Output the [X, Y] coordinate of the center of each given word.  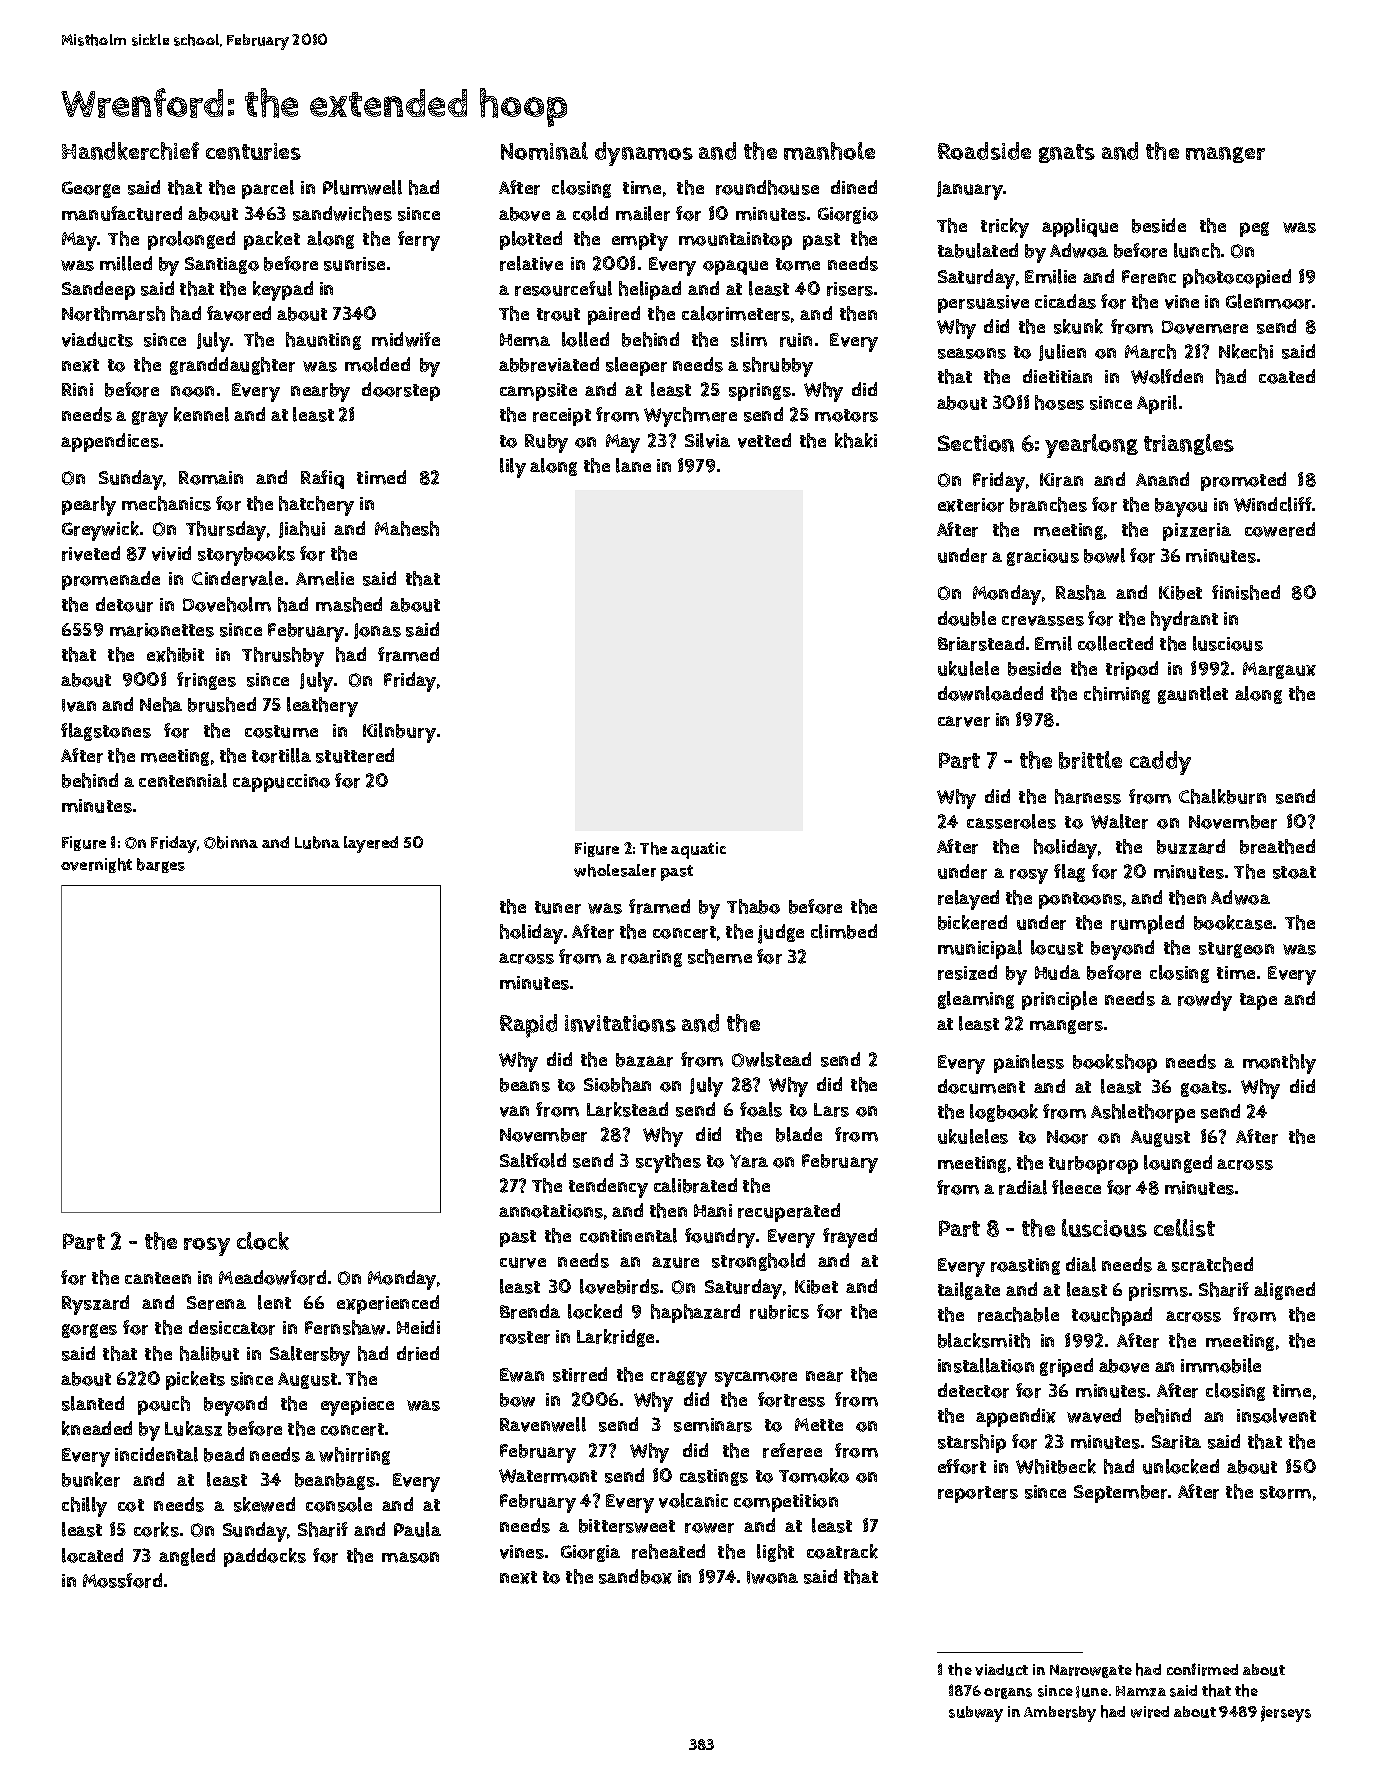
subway [976, 1714]
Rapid [528, 1026]
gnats [1067, 153]
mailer [643, 213]
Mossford [122, 1580]
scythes [668, 1163]
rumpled [1147, 924]
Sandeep [98, 290]
